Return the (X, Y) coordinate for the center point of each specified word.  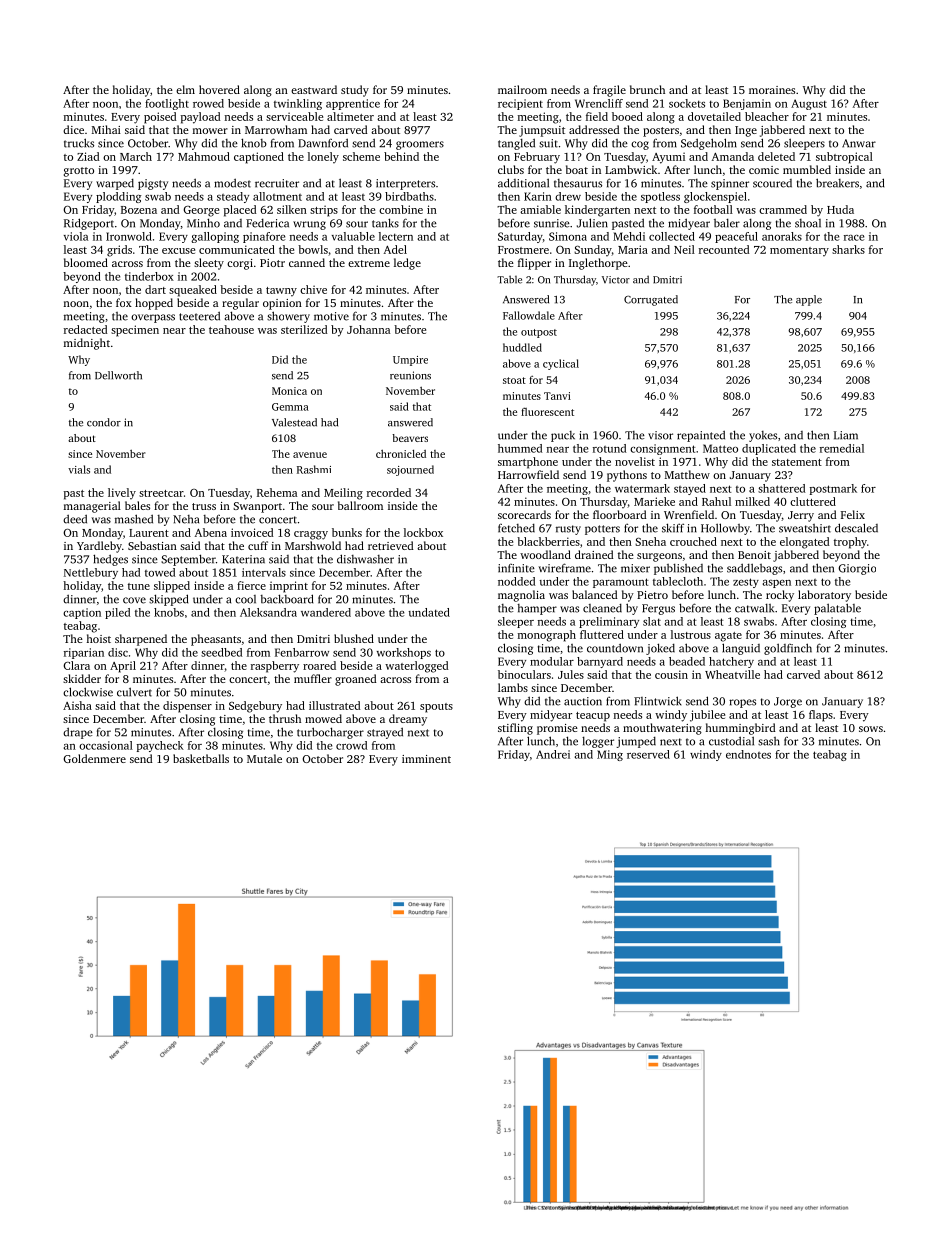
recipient (520, 104)
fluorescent (547, 411)
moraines (772, 90)
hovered (219, 89)
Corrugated (651, 300)
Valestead (294, 422)
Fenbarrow (302, 652)
